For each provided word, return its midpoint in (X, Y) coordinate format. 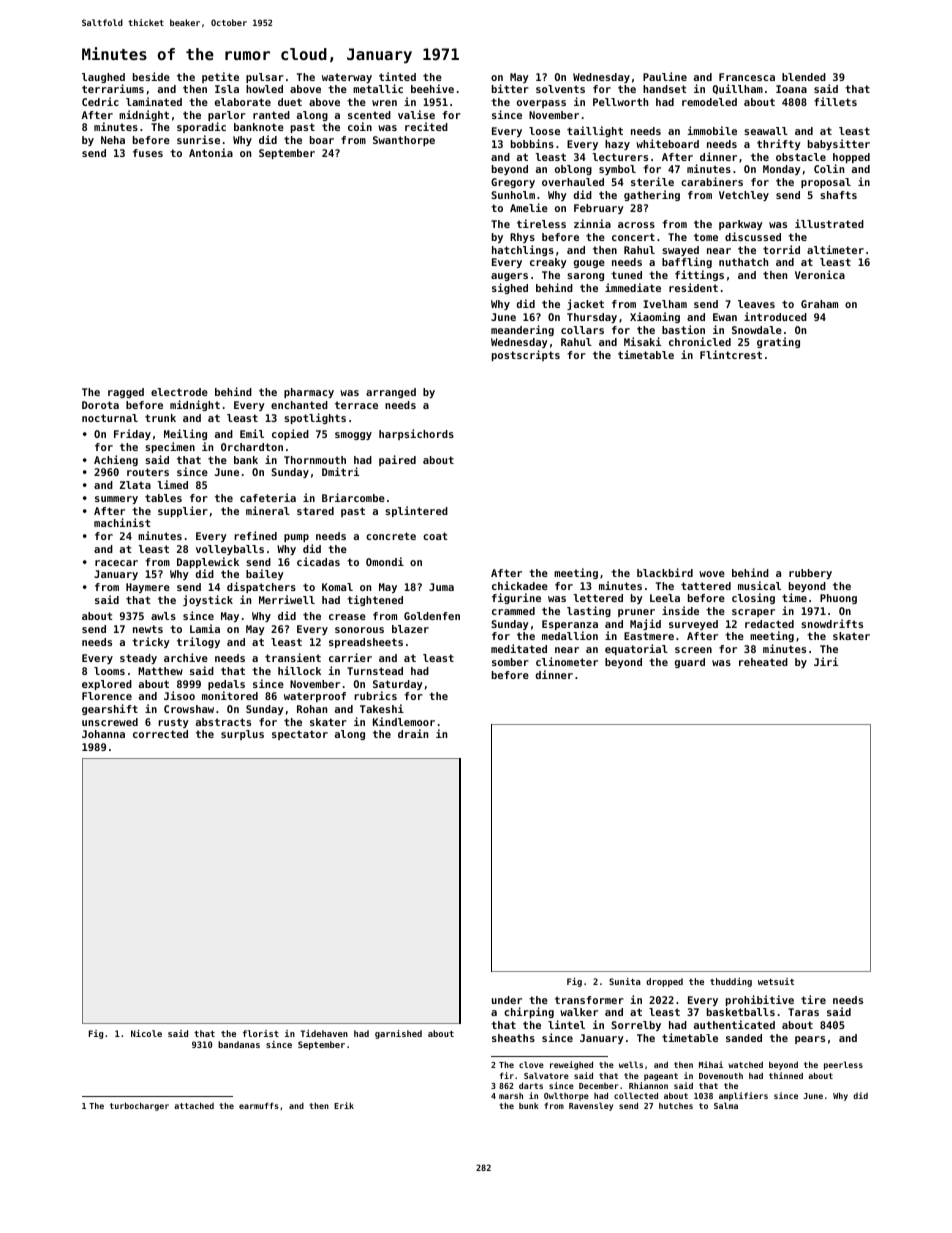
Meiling (185, 434)
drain (413, 733)
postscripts (526, 355)
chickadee (520, 585)
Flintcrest (731, 354)
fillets (835, 101)
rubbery (810, 574)
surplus (242, 735)
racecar (116, 563)
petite (220, 77)
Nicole (146, 1033)
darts (531, 1085)
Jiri (826, 661)
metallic (378, 88)
